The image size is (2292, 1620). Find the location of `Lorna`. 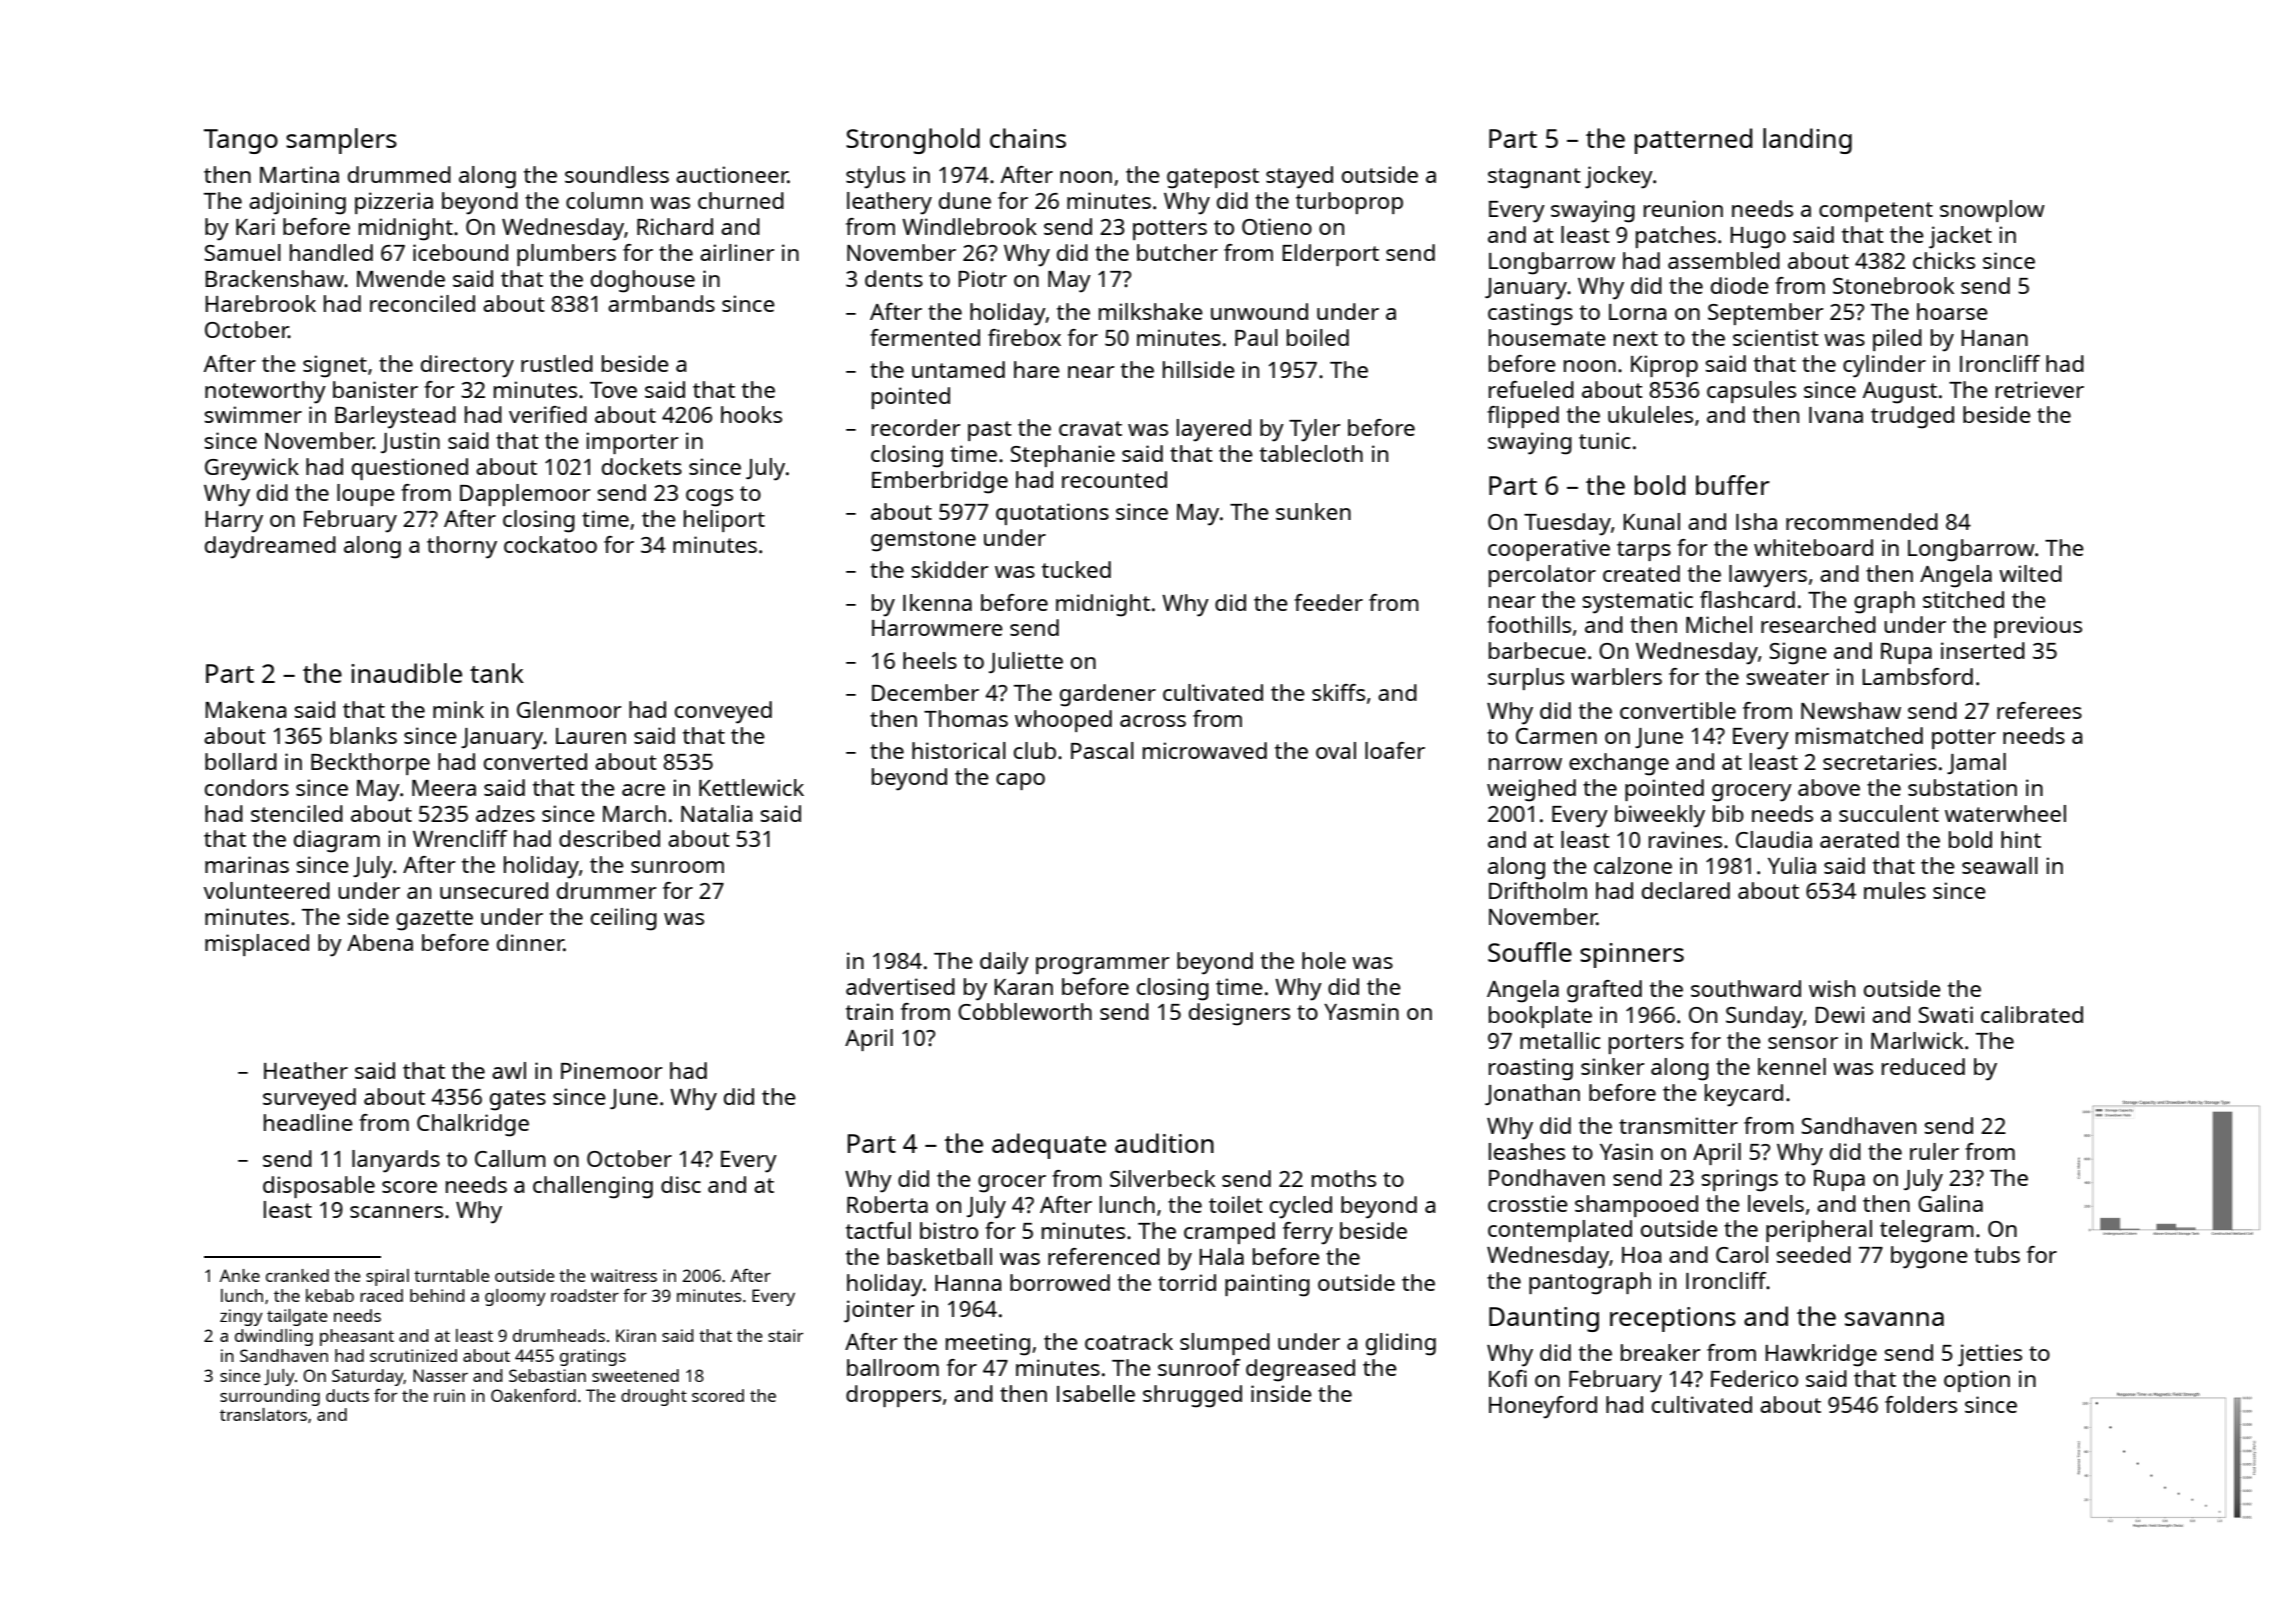

Lorna is located at coordinates (1637, 312).
